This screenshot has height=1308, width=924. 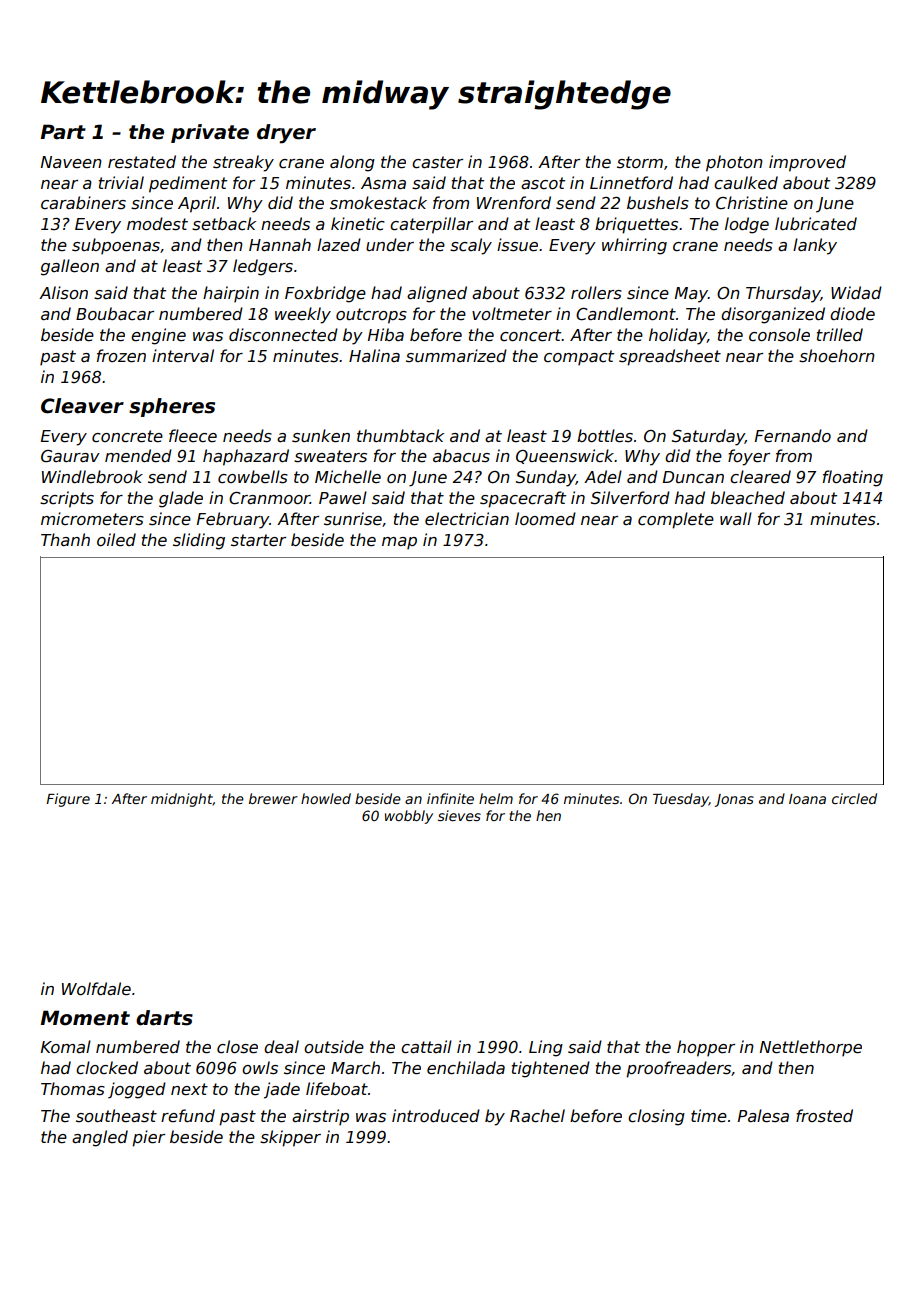 I want to click on Figure, so click(x=68, y=800).
